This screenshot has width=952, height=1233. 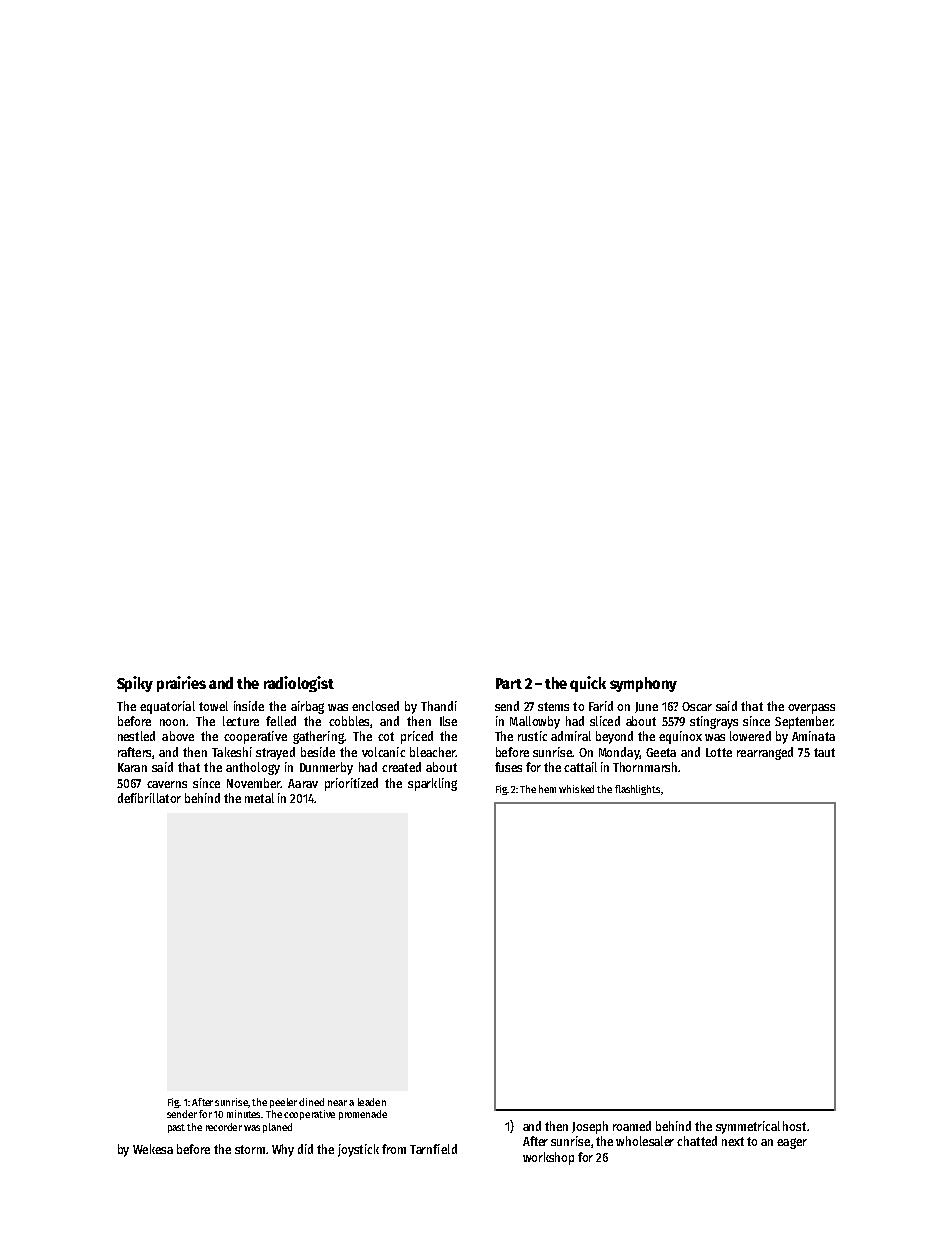 I want to click on flashlights, so click(x=637, y=790).
